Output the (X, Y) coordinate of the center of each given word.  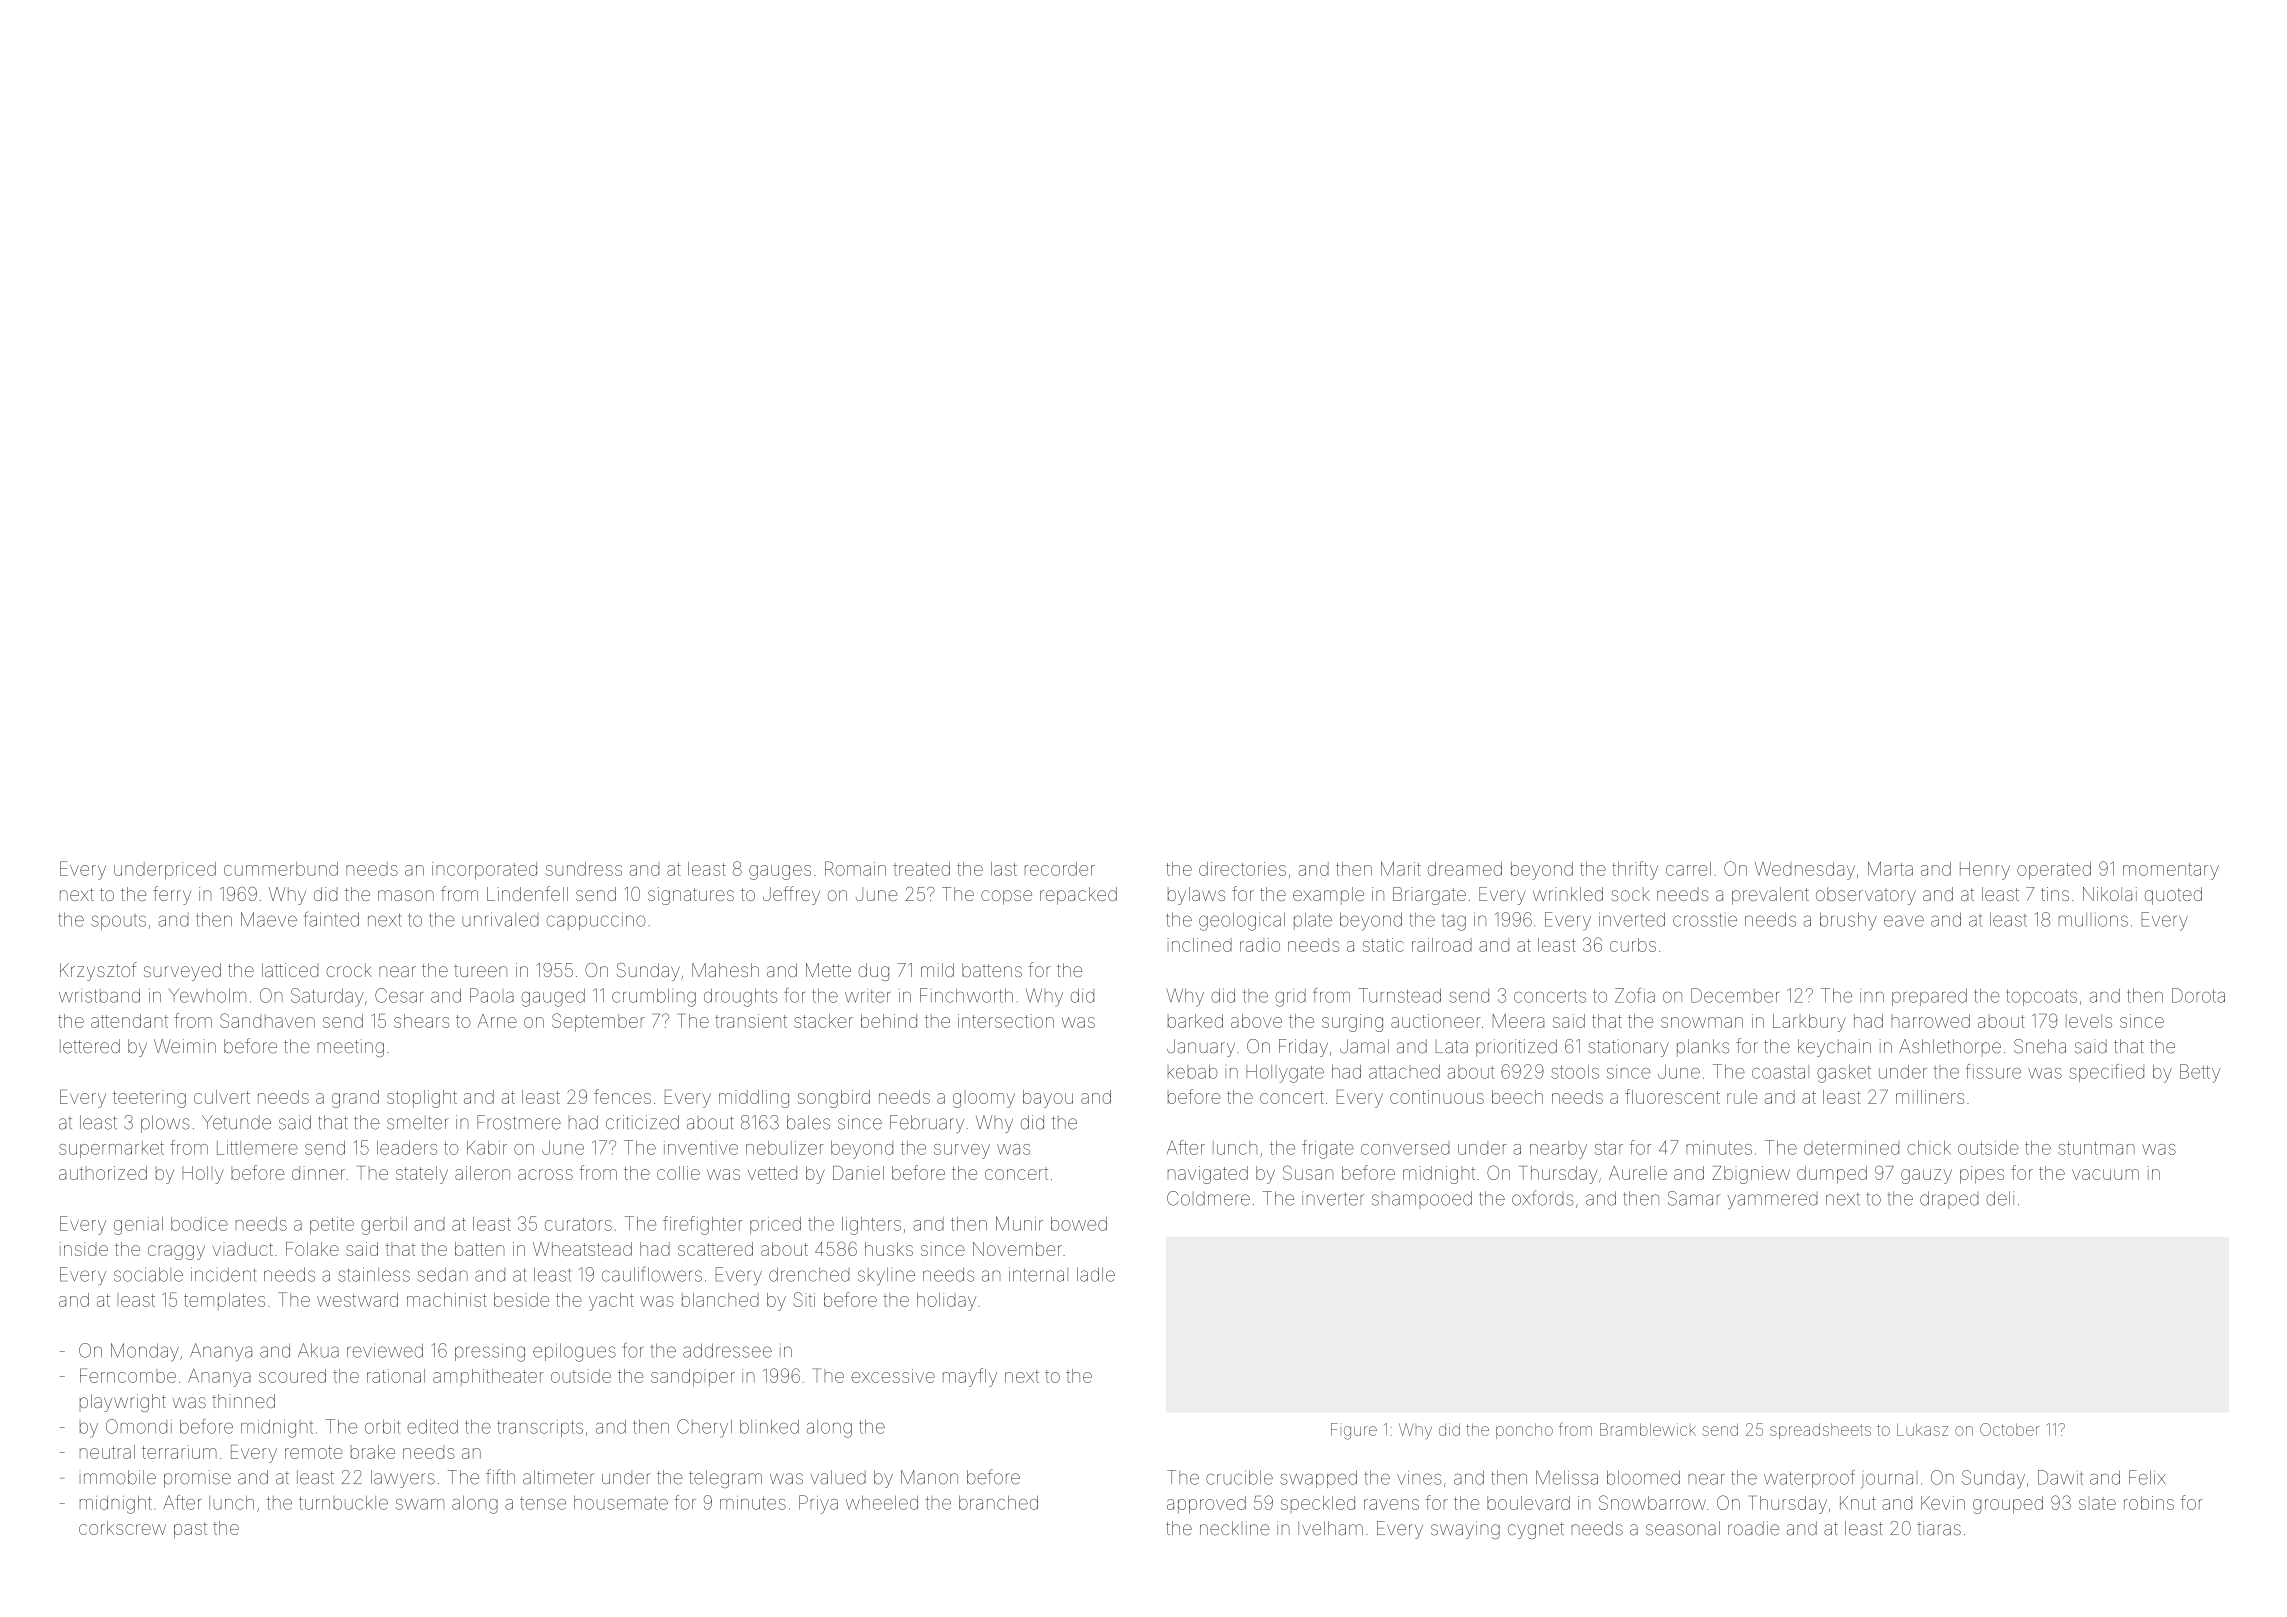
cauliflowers (652, 1274)
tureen (480, 970)
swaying (1465, 1530)
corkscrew (122, 1528)
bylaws (1196, 896)
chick (1929, 1148)
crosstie (1705, 920)
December (1735, 995)
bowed (1079, 1224)
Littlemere (257, 1148)
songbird (834, 1099)
